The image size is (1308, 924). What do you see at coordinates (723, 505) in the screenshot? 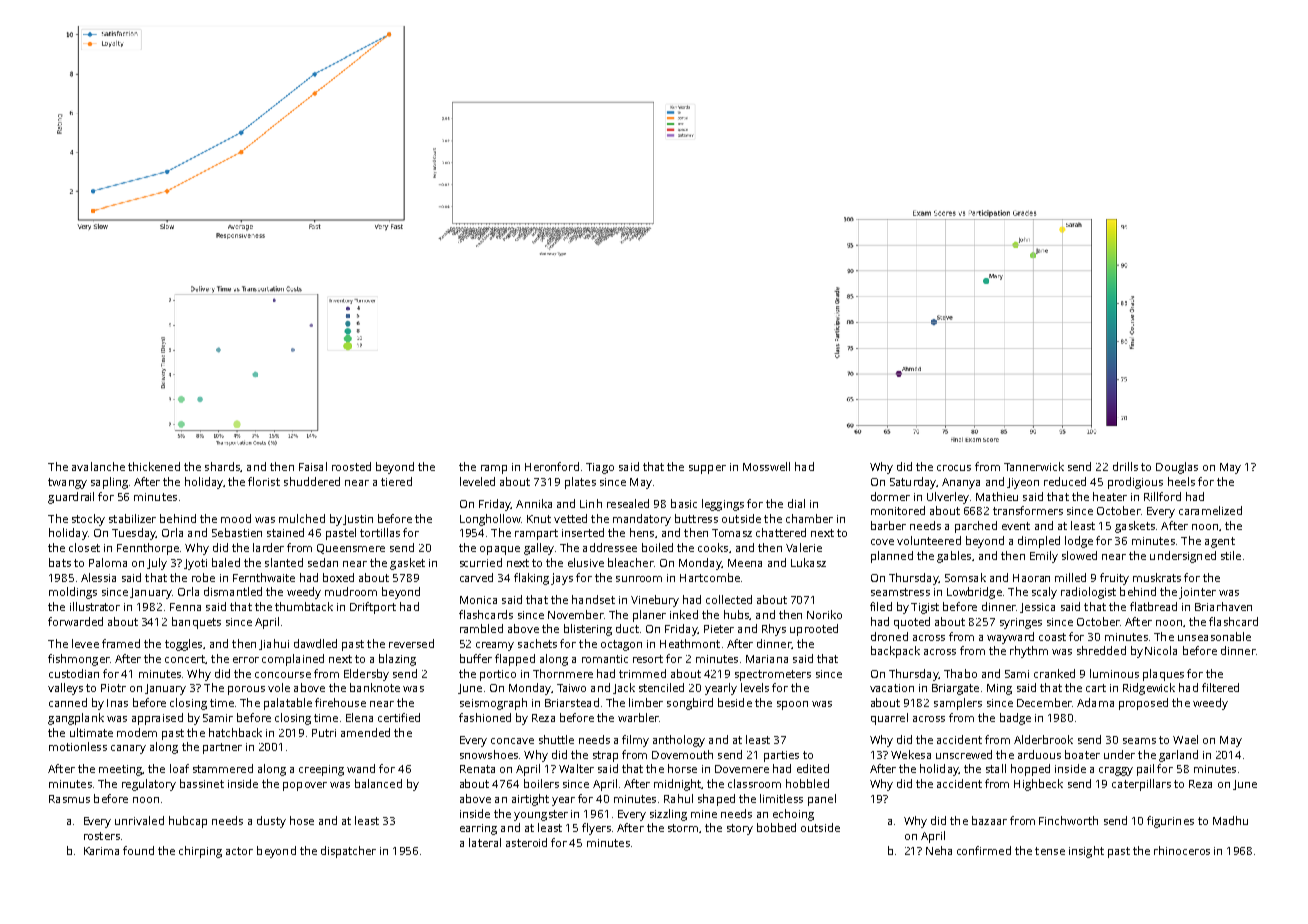
I see `leggings` at bounding box center [723, 505].
